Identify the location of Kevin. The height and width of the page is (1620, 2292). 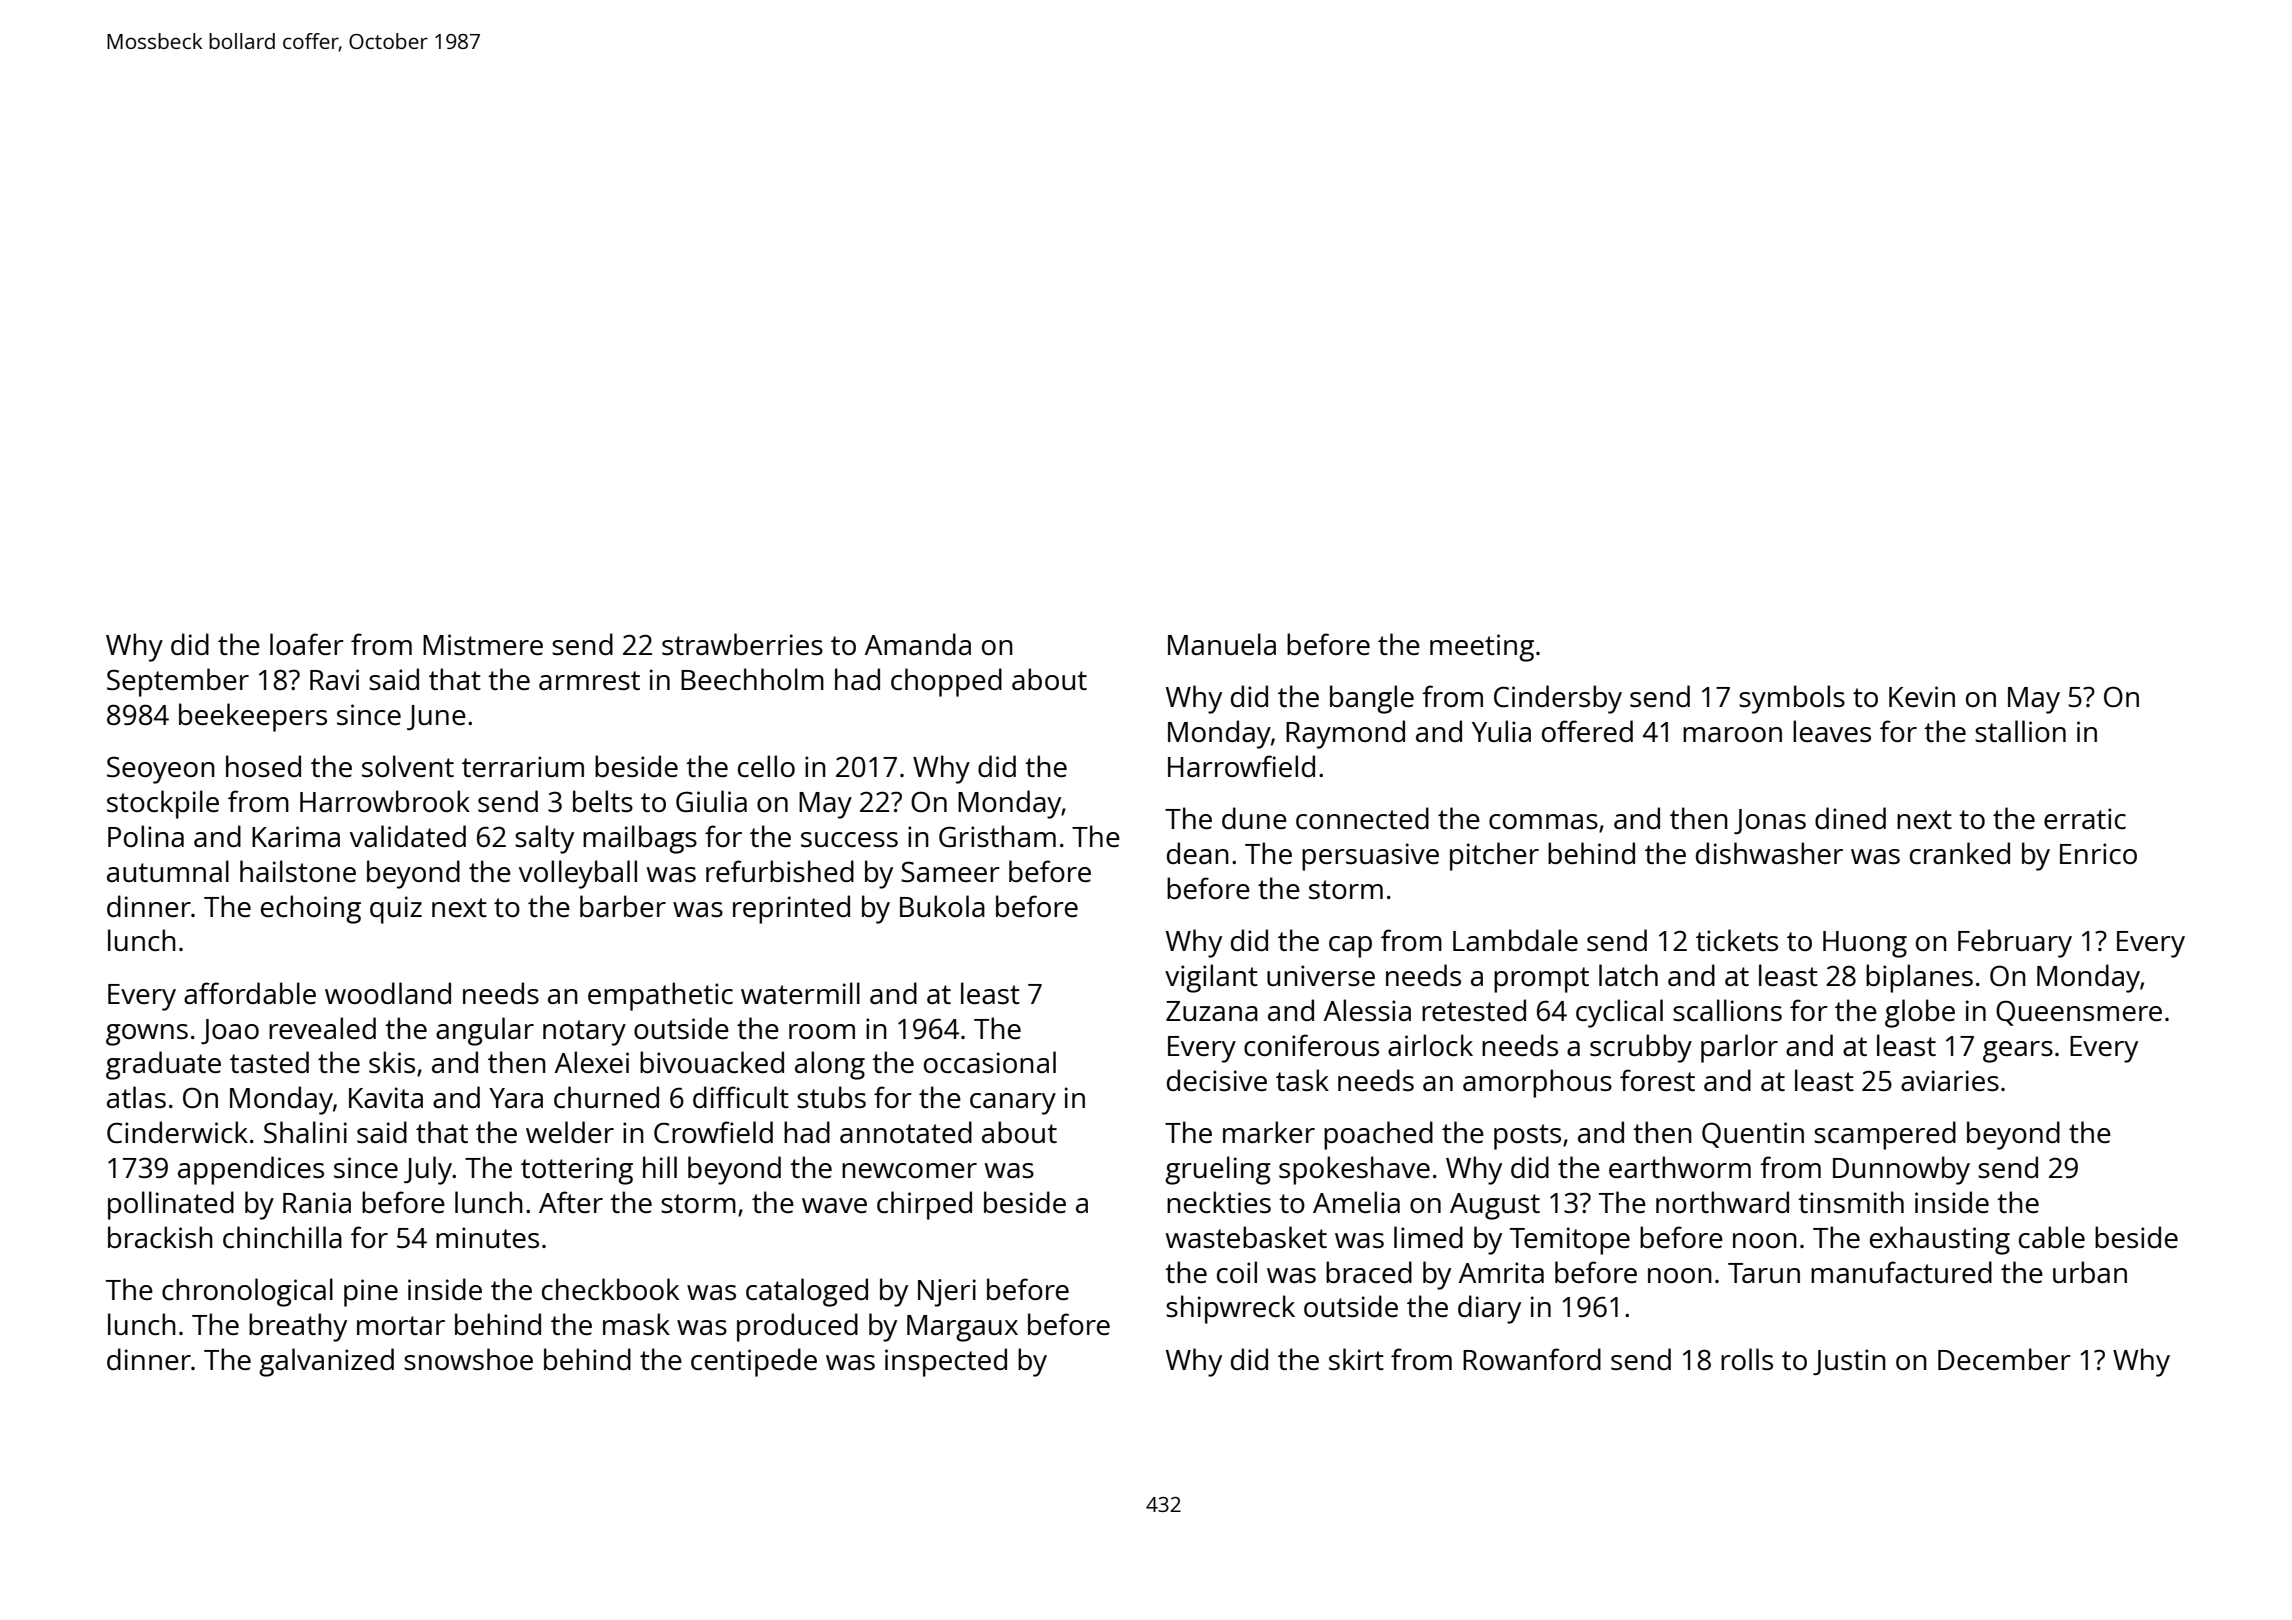
(1922, 696).
